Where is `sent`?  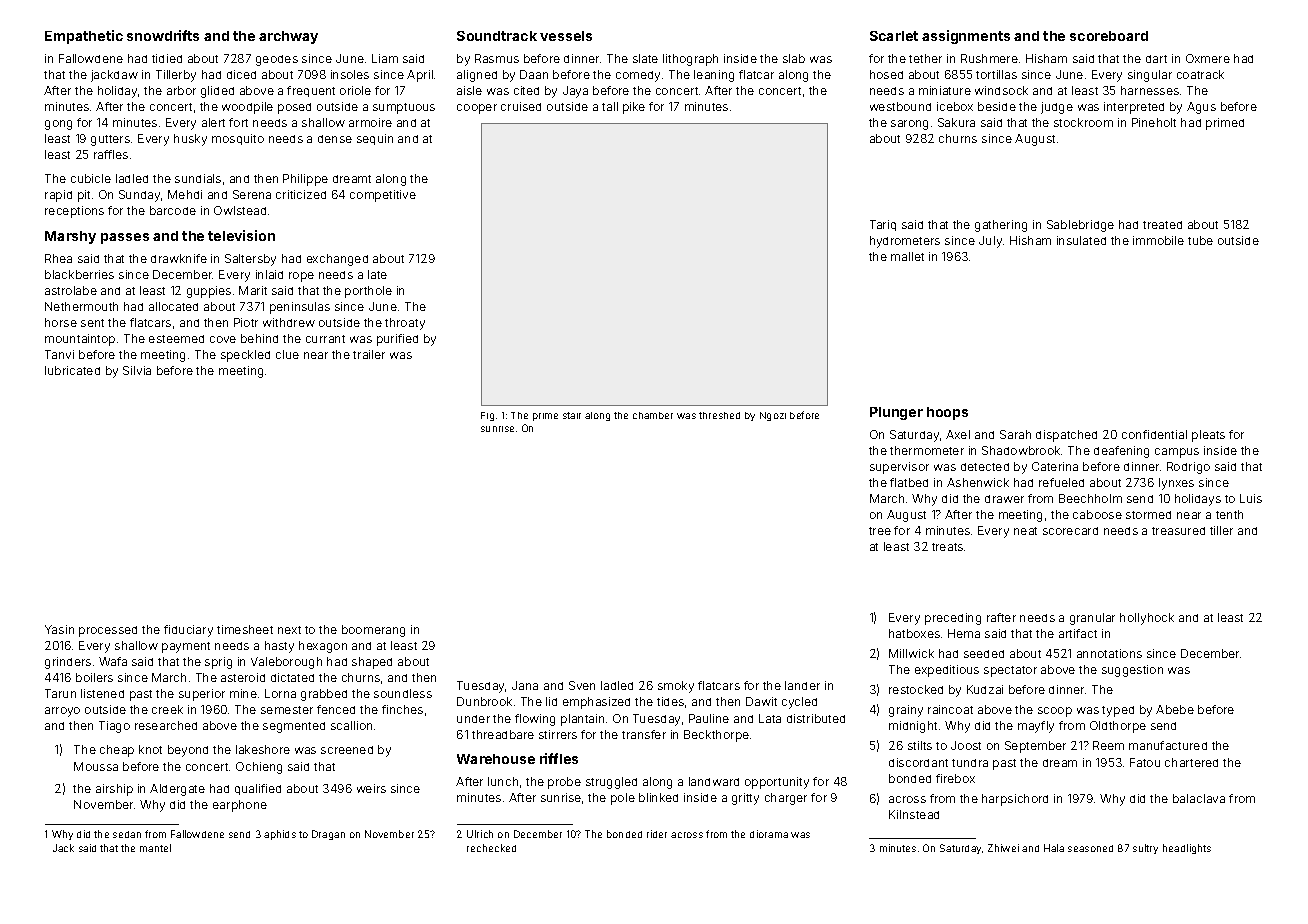
sent is located at coordinates (92, 323).
